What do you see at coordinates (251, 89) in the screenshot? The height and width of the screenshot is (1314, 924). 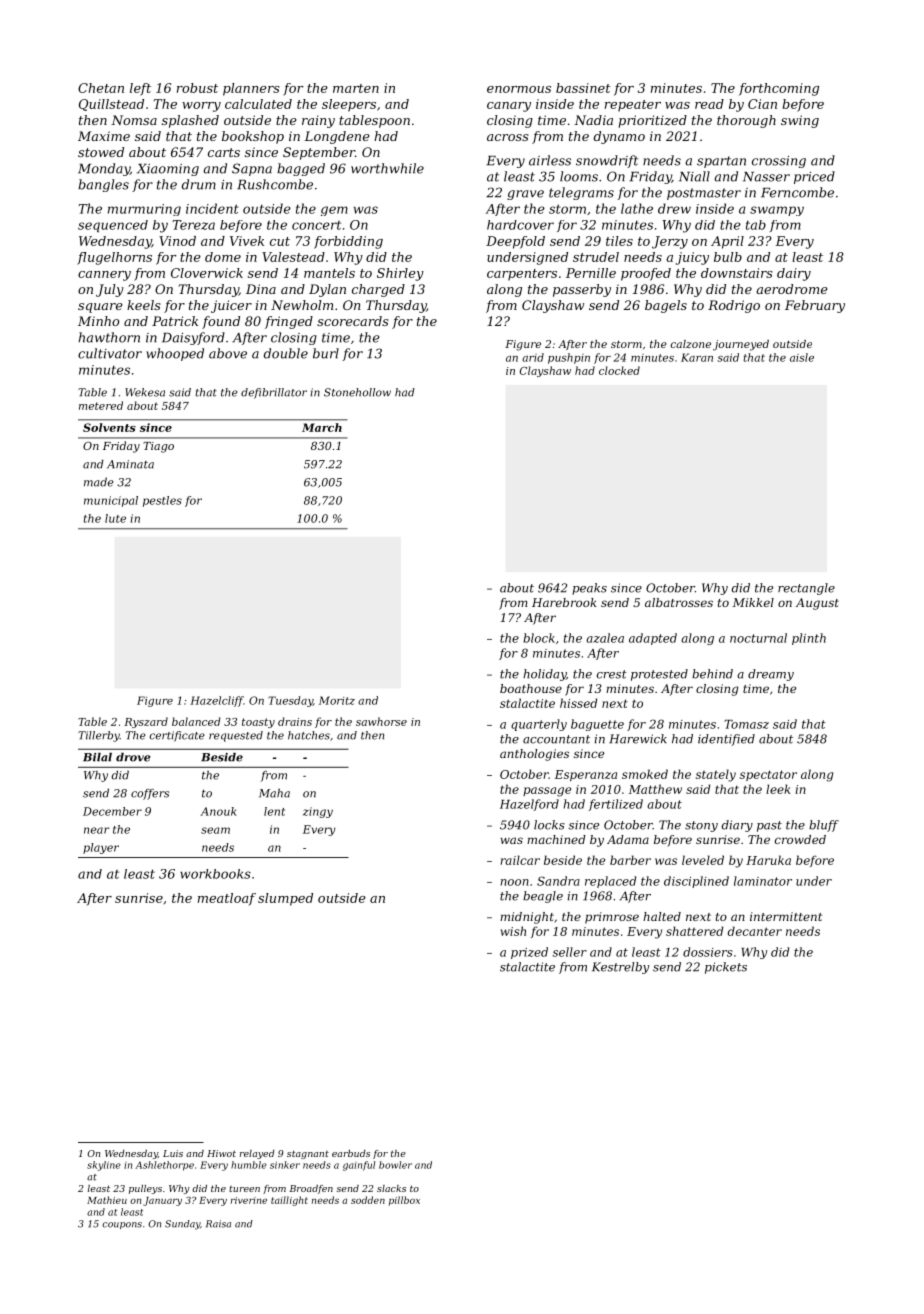 I see `planners` at bounding box center [251, 89].
